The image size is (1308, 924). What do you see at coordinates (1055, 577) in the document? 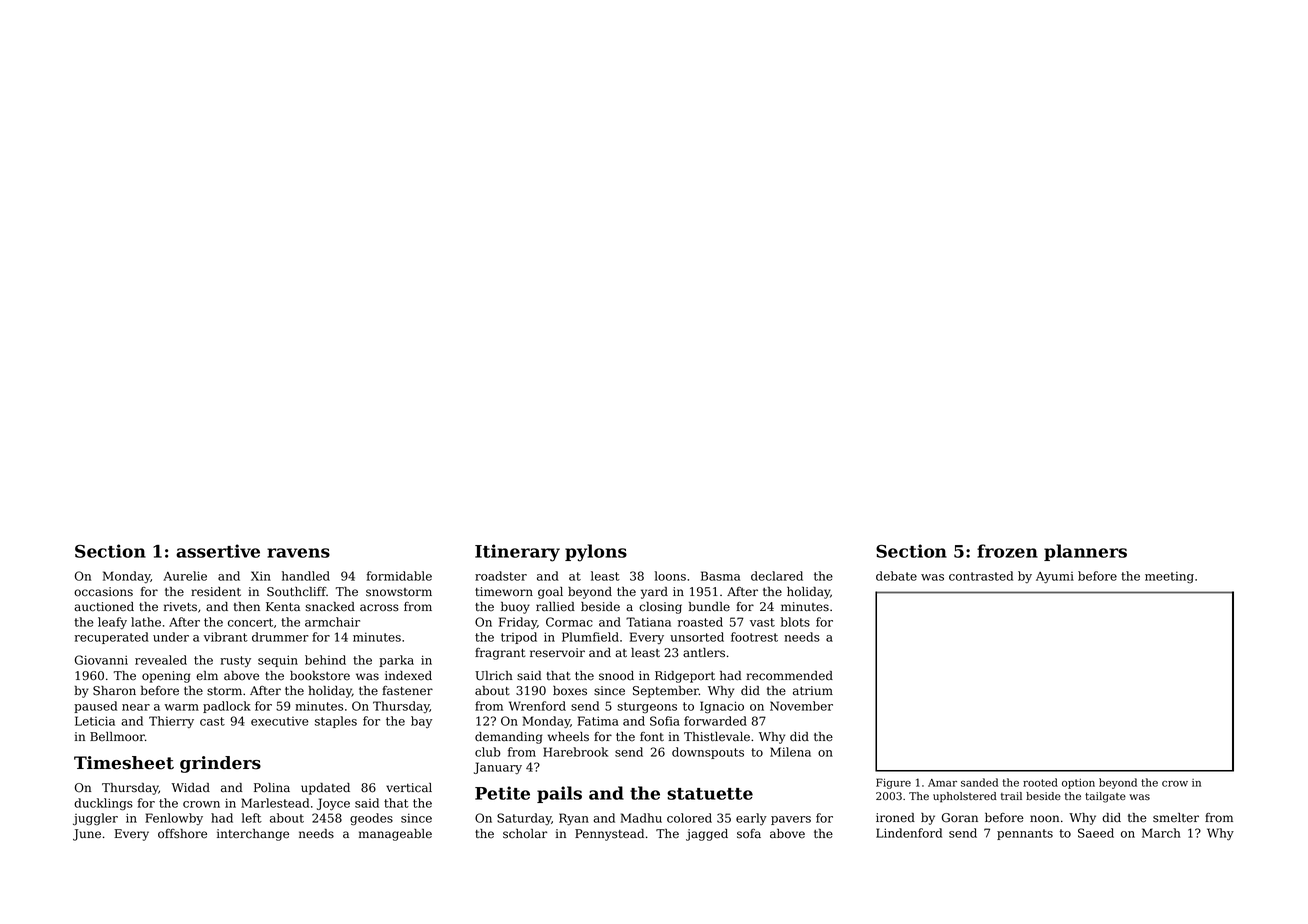
I see `Ayumi` at bounding box center [1055, 577].
